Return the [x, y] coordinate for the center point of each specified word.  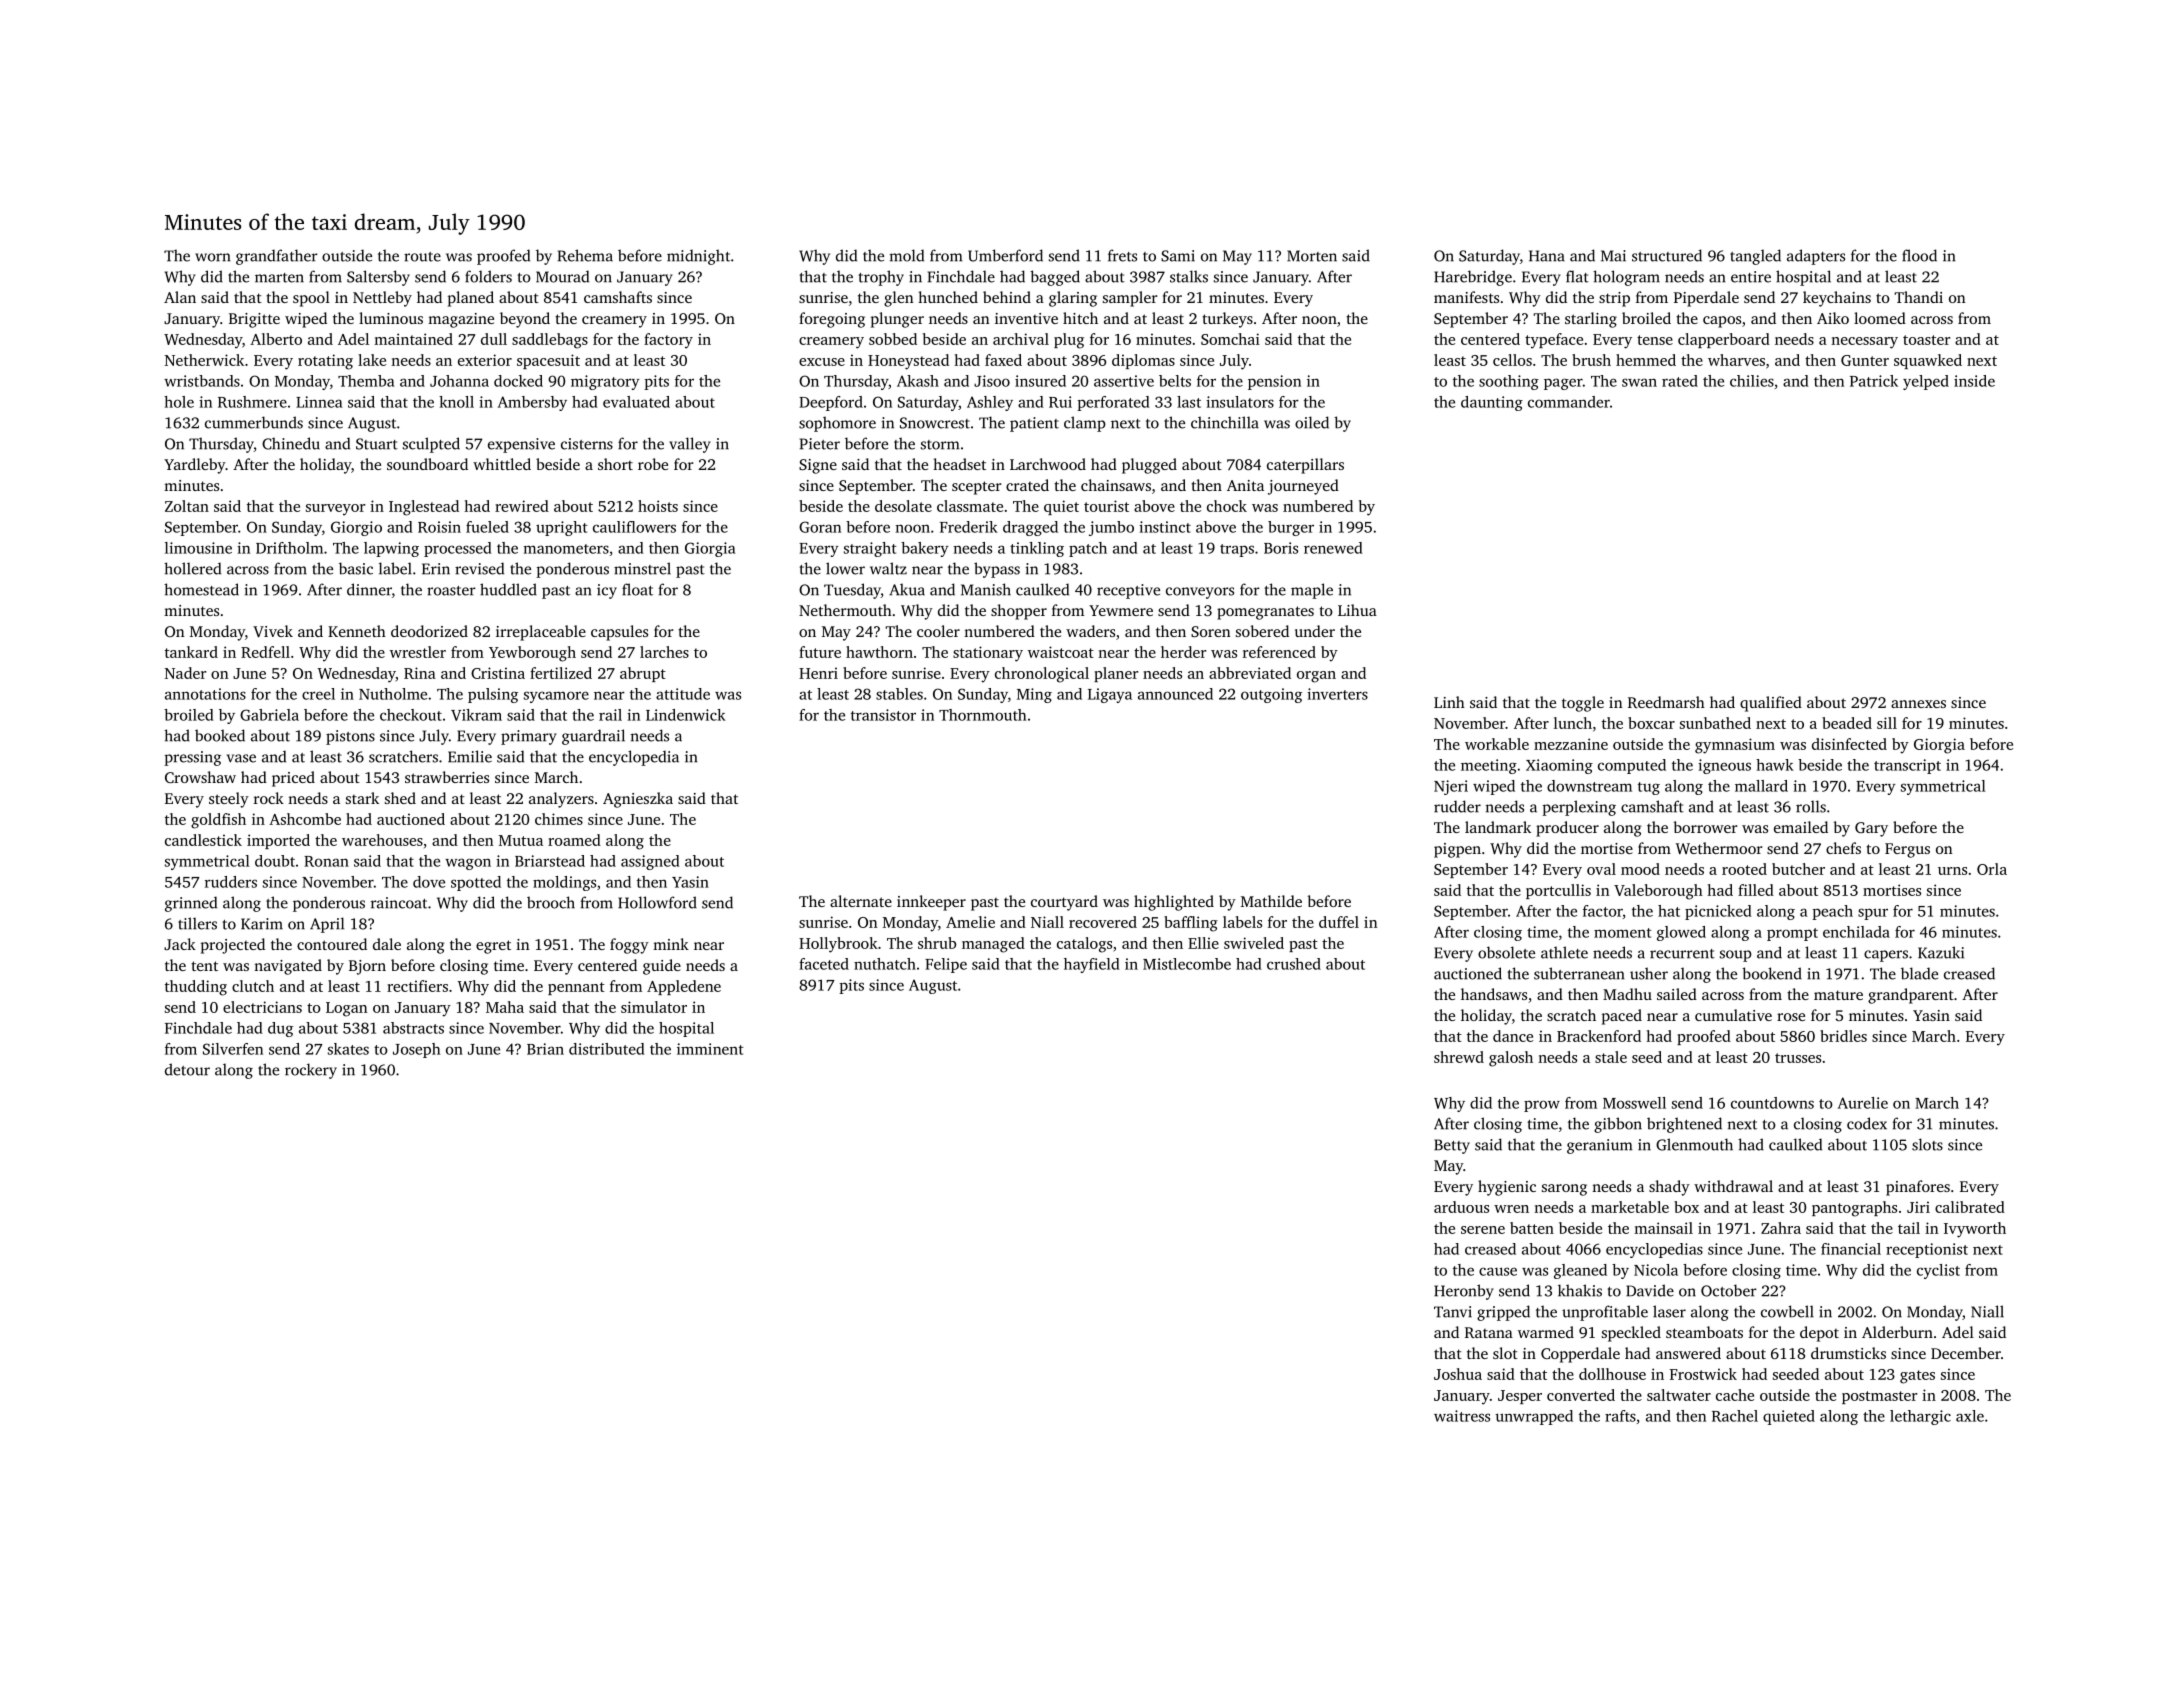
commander [1569, 402]
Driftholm [289, 548]
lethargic [1920, 1417]
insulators [1240, 402]
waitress [1462, 1416]
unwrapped [1534, 1417]
